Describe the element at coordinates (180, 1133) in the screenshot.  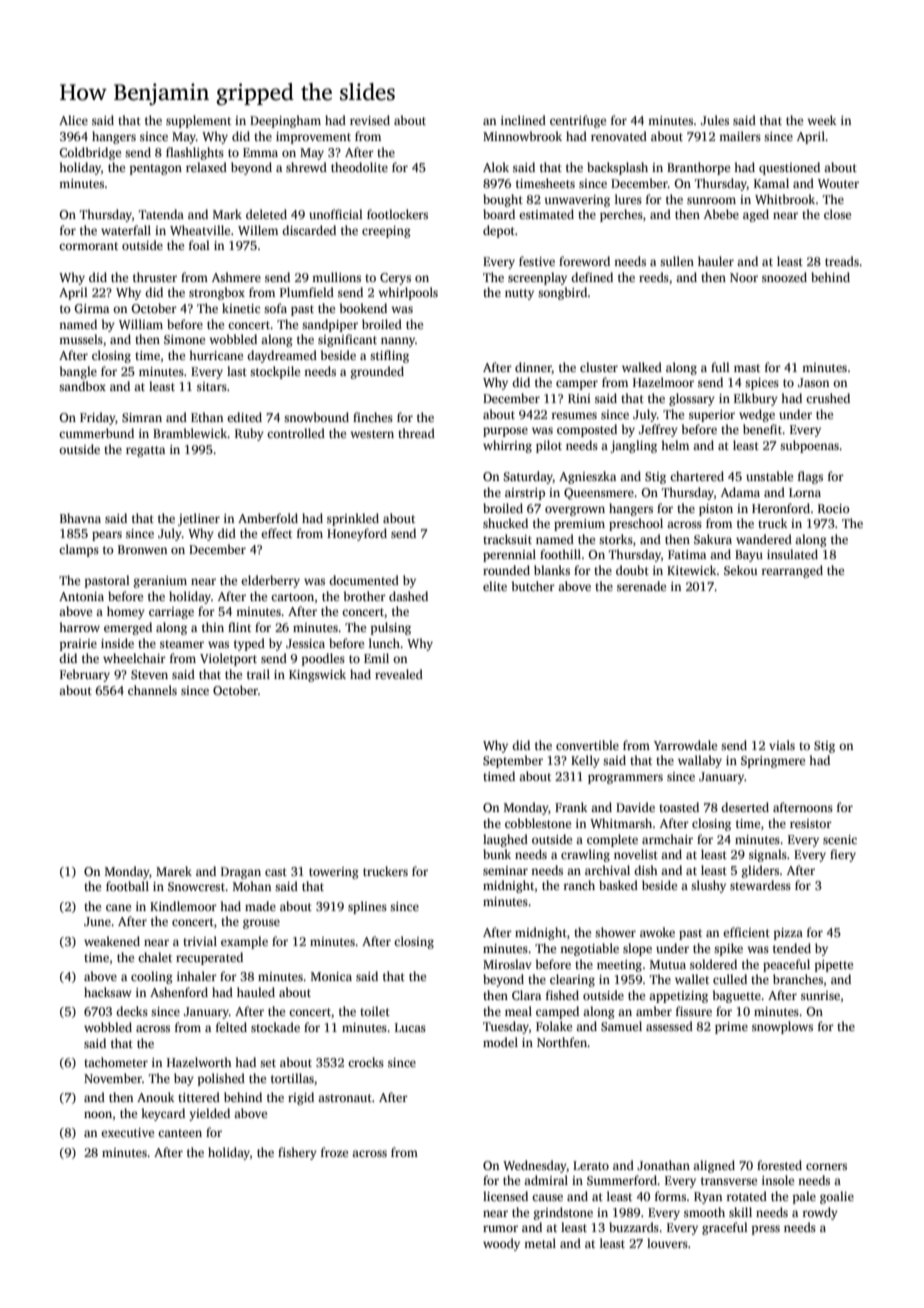
I see `canteen` at that location.
